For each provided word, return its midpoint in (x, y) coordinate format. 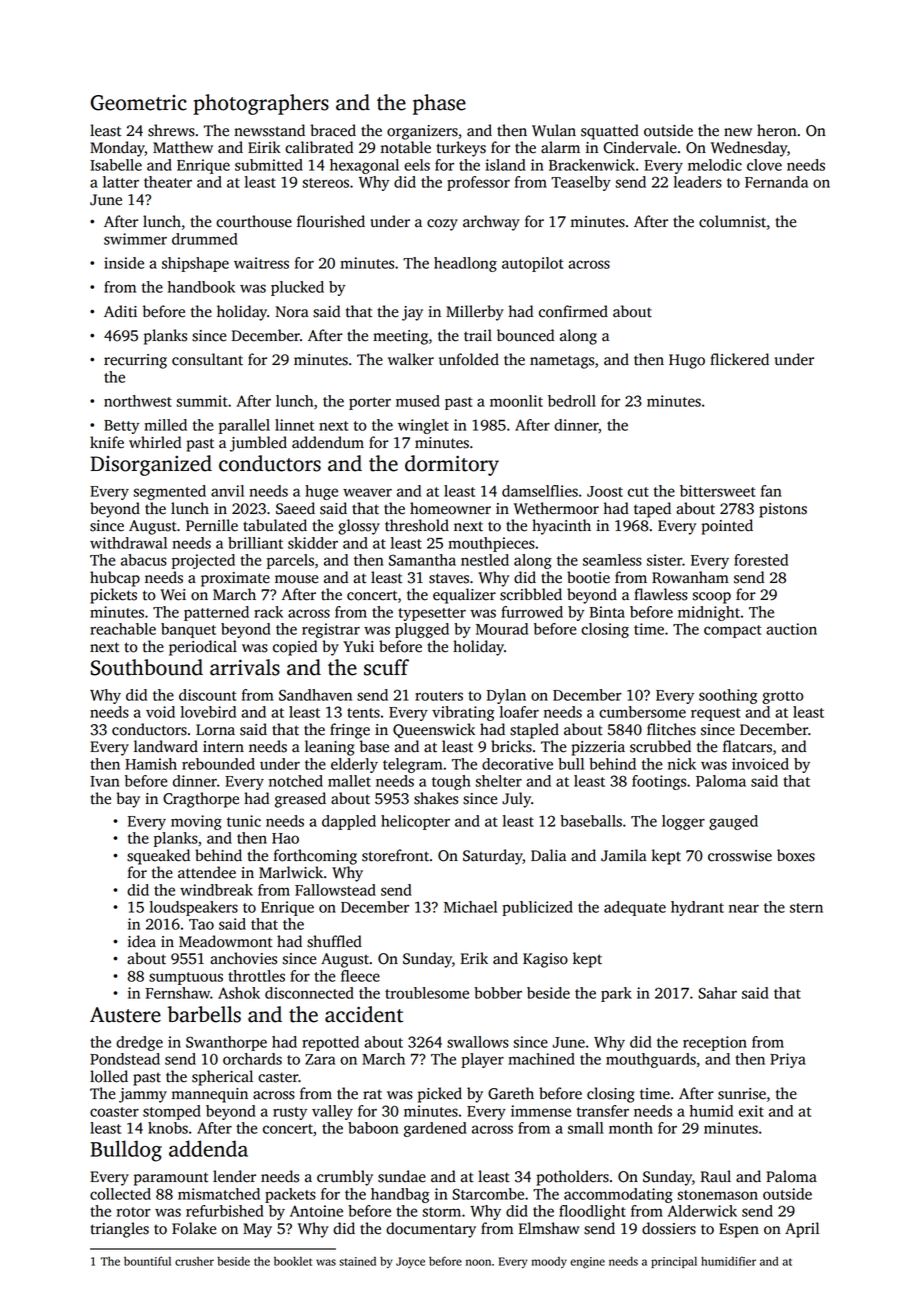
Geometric (139, 103)
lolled (109, 1076)
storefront (395, 855)
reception (715, 1043)
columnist (732, 221)
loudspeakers (194, 908)
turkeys (461, 149)
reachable (123, 629)
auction (791, 629)
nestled (485, 560)
